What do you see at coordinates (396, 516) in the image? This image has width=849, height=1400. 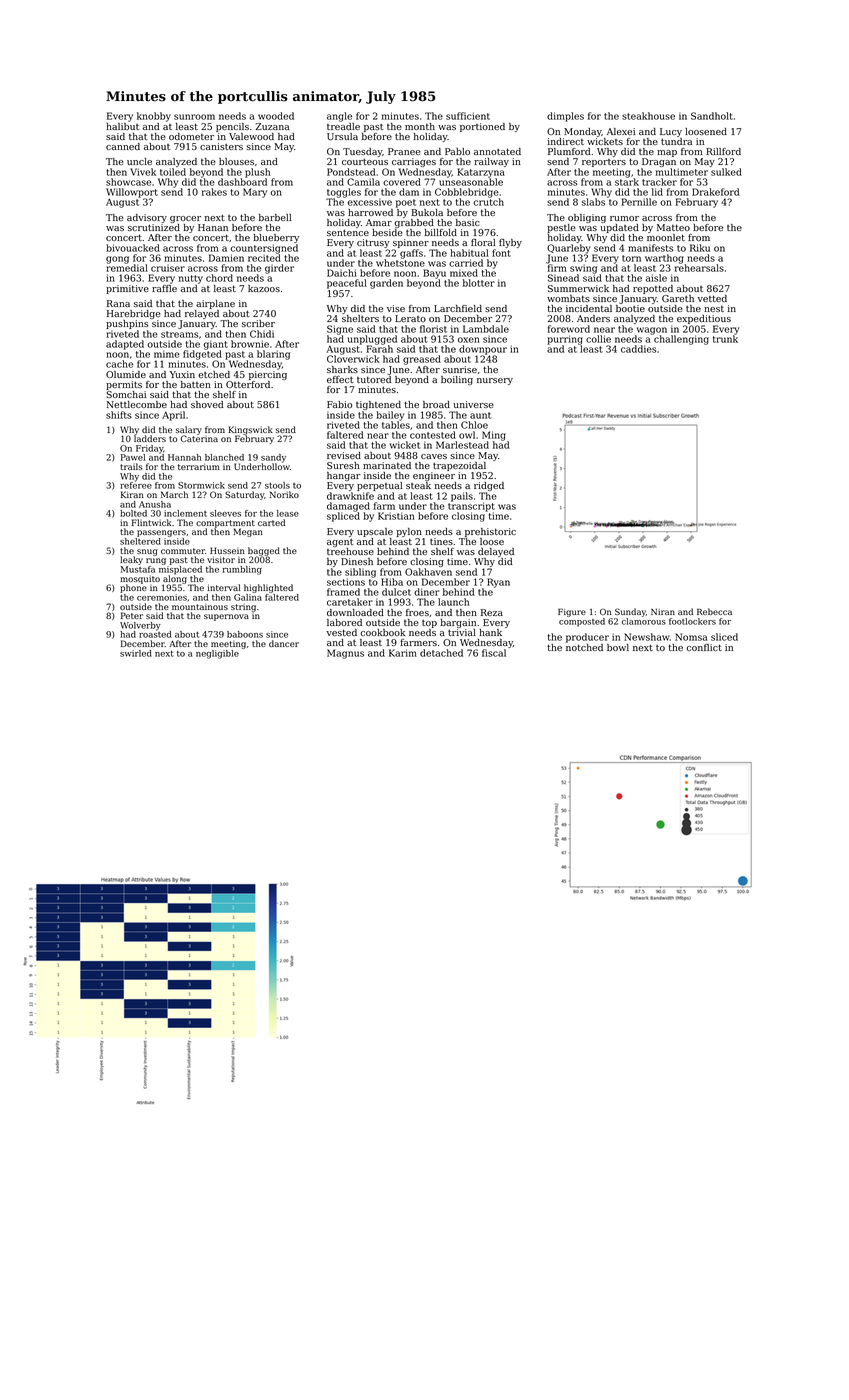 I see `Kristian` at bounding box center [396, 516].
